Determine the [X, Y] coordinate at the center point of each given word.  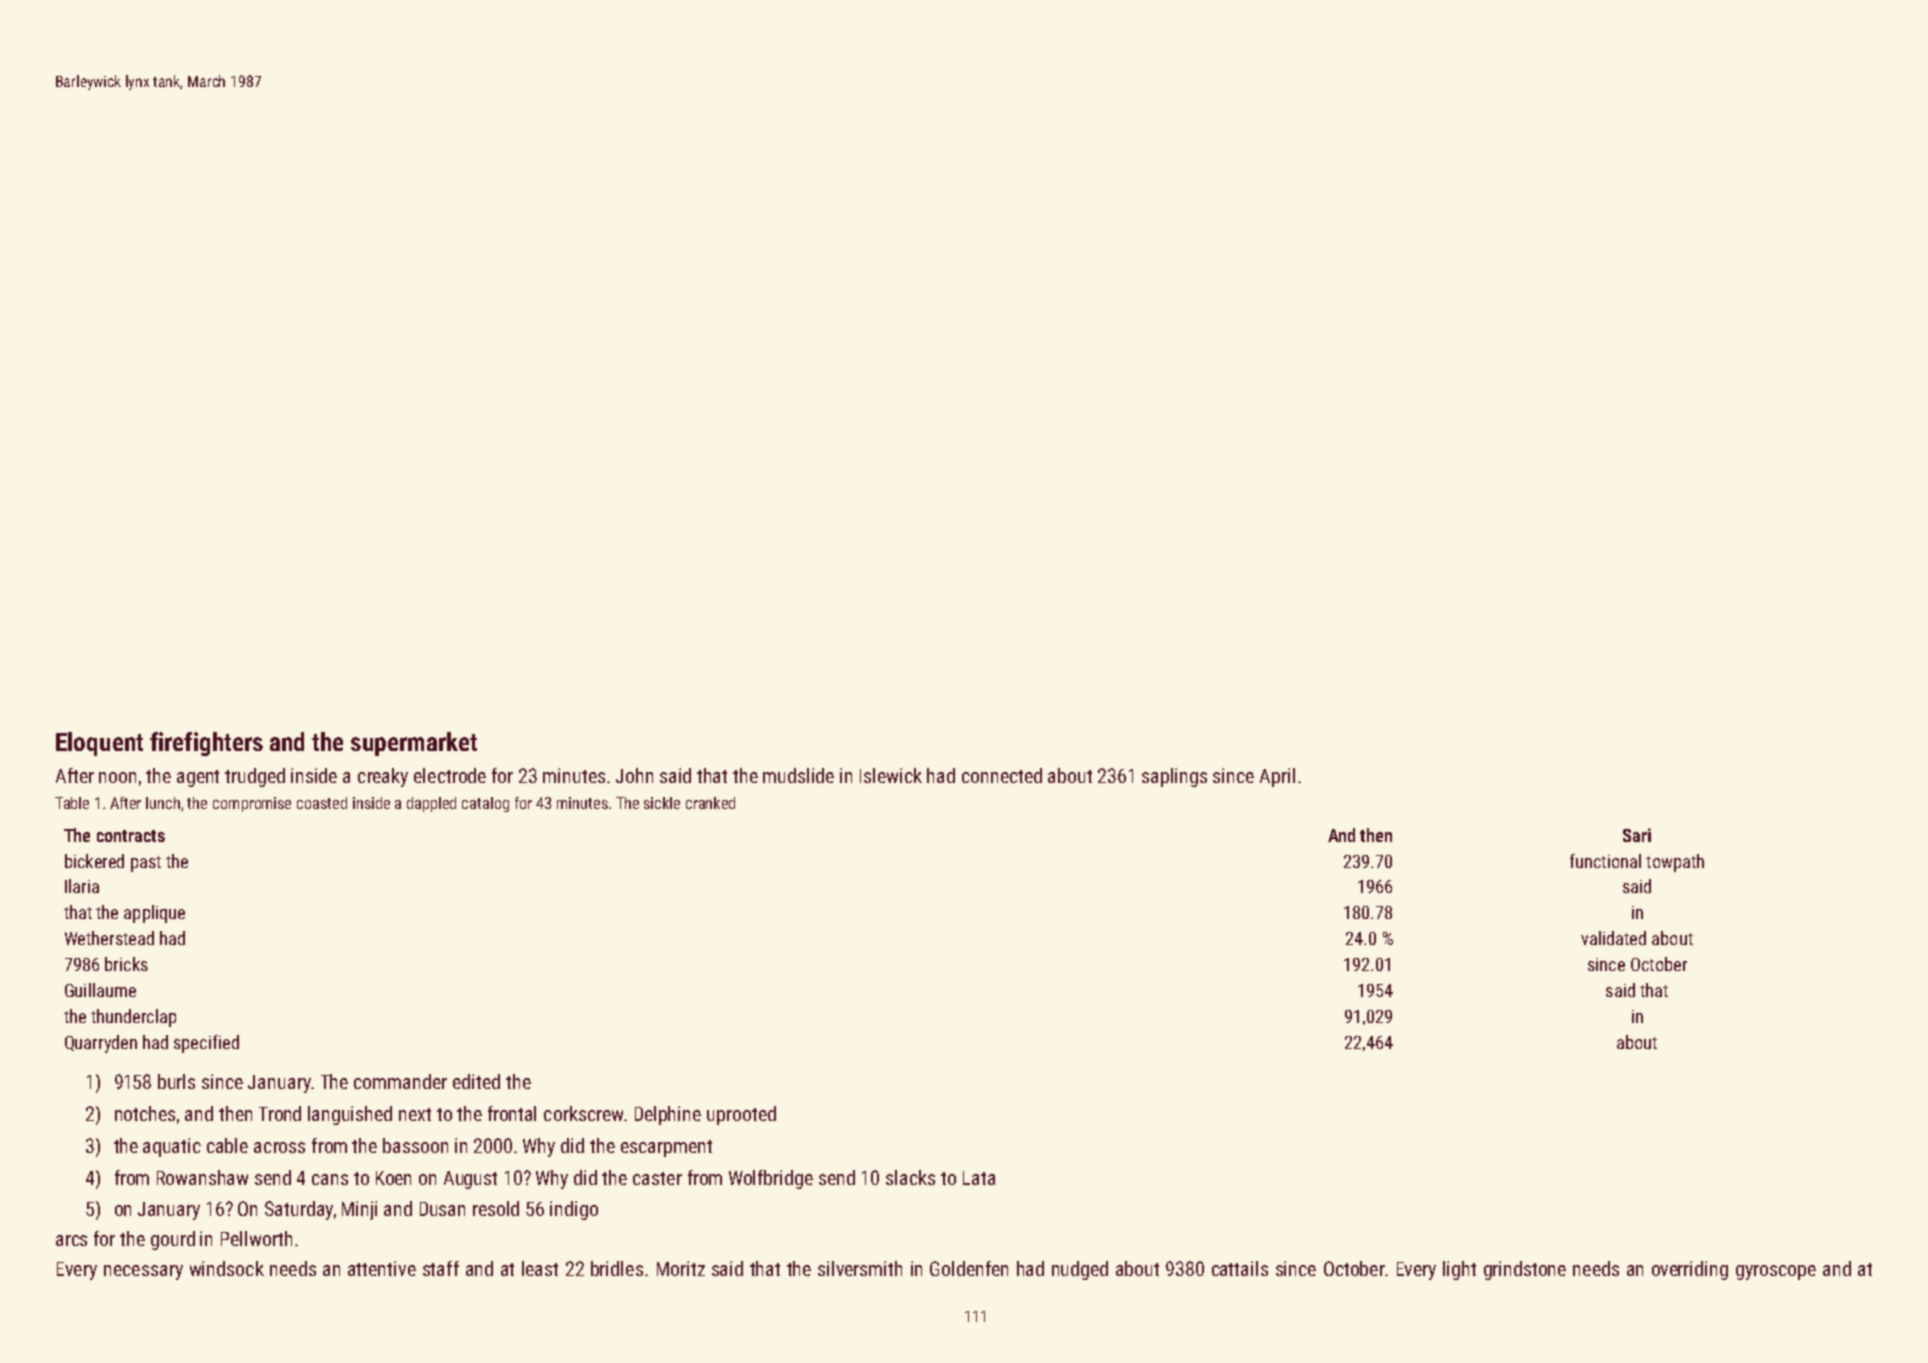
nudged [1080, 1270]
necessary [143, 1272]
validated [1613, 938]
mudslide [798, 775]
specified [206, 1044]
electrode [450, 775]
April [1277, 777]
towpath [1675, 863]
